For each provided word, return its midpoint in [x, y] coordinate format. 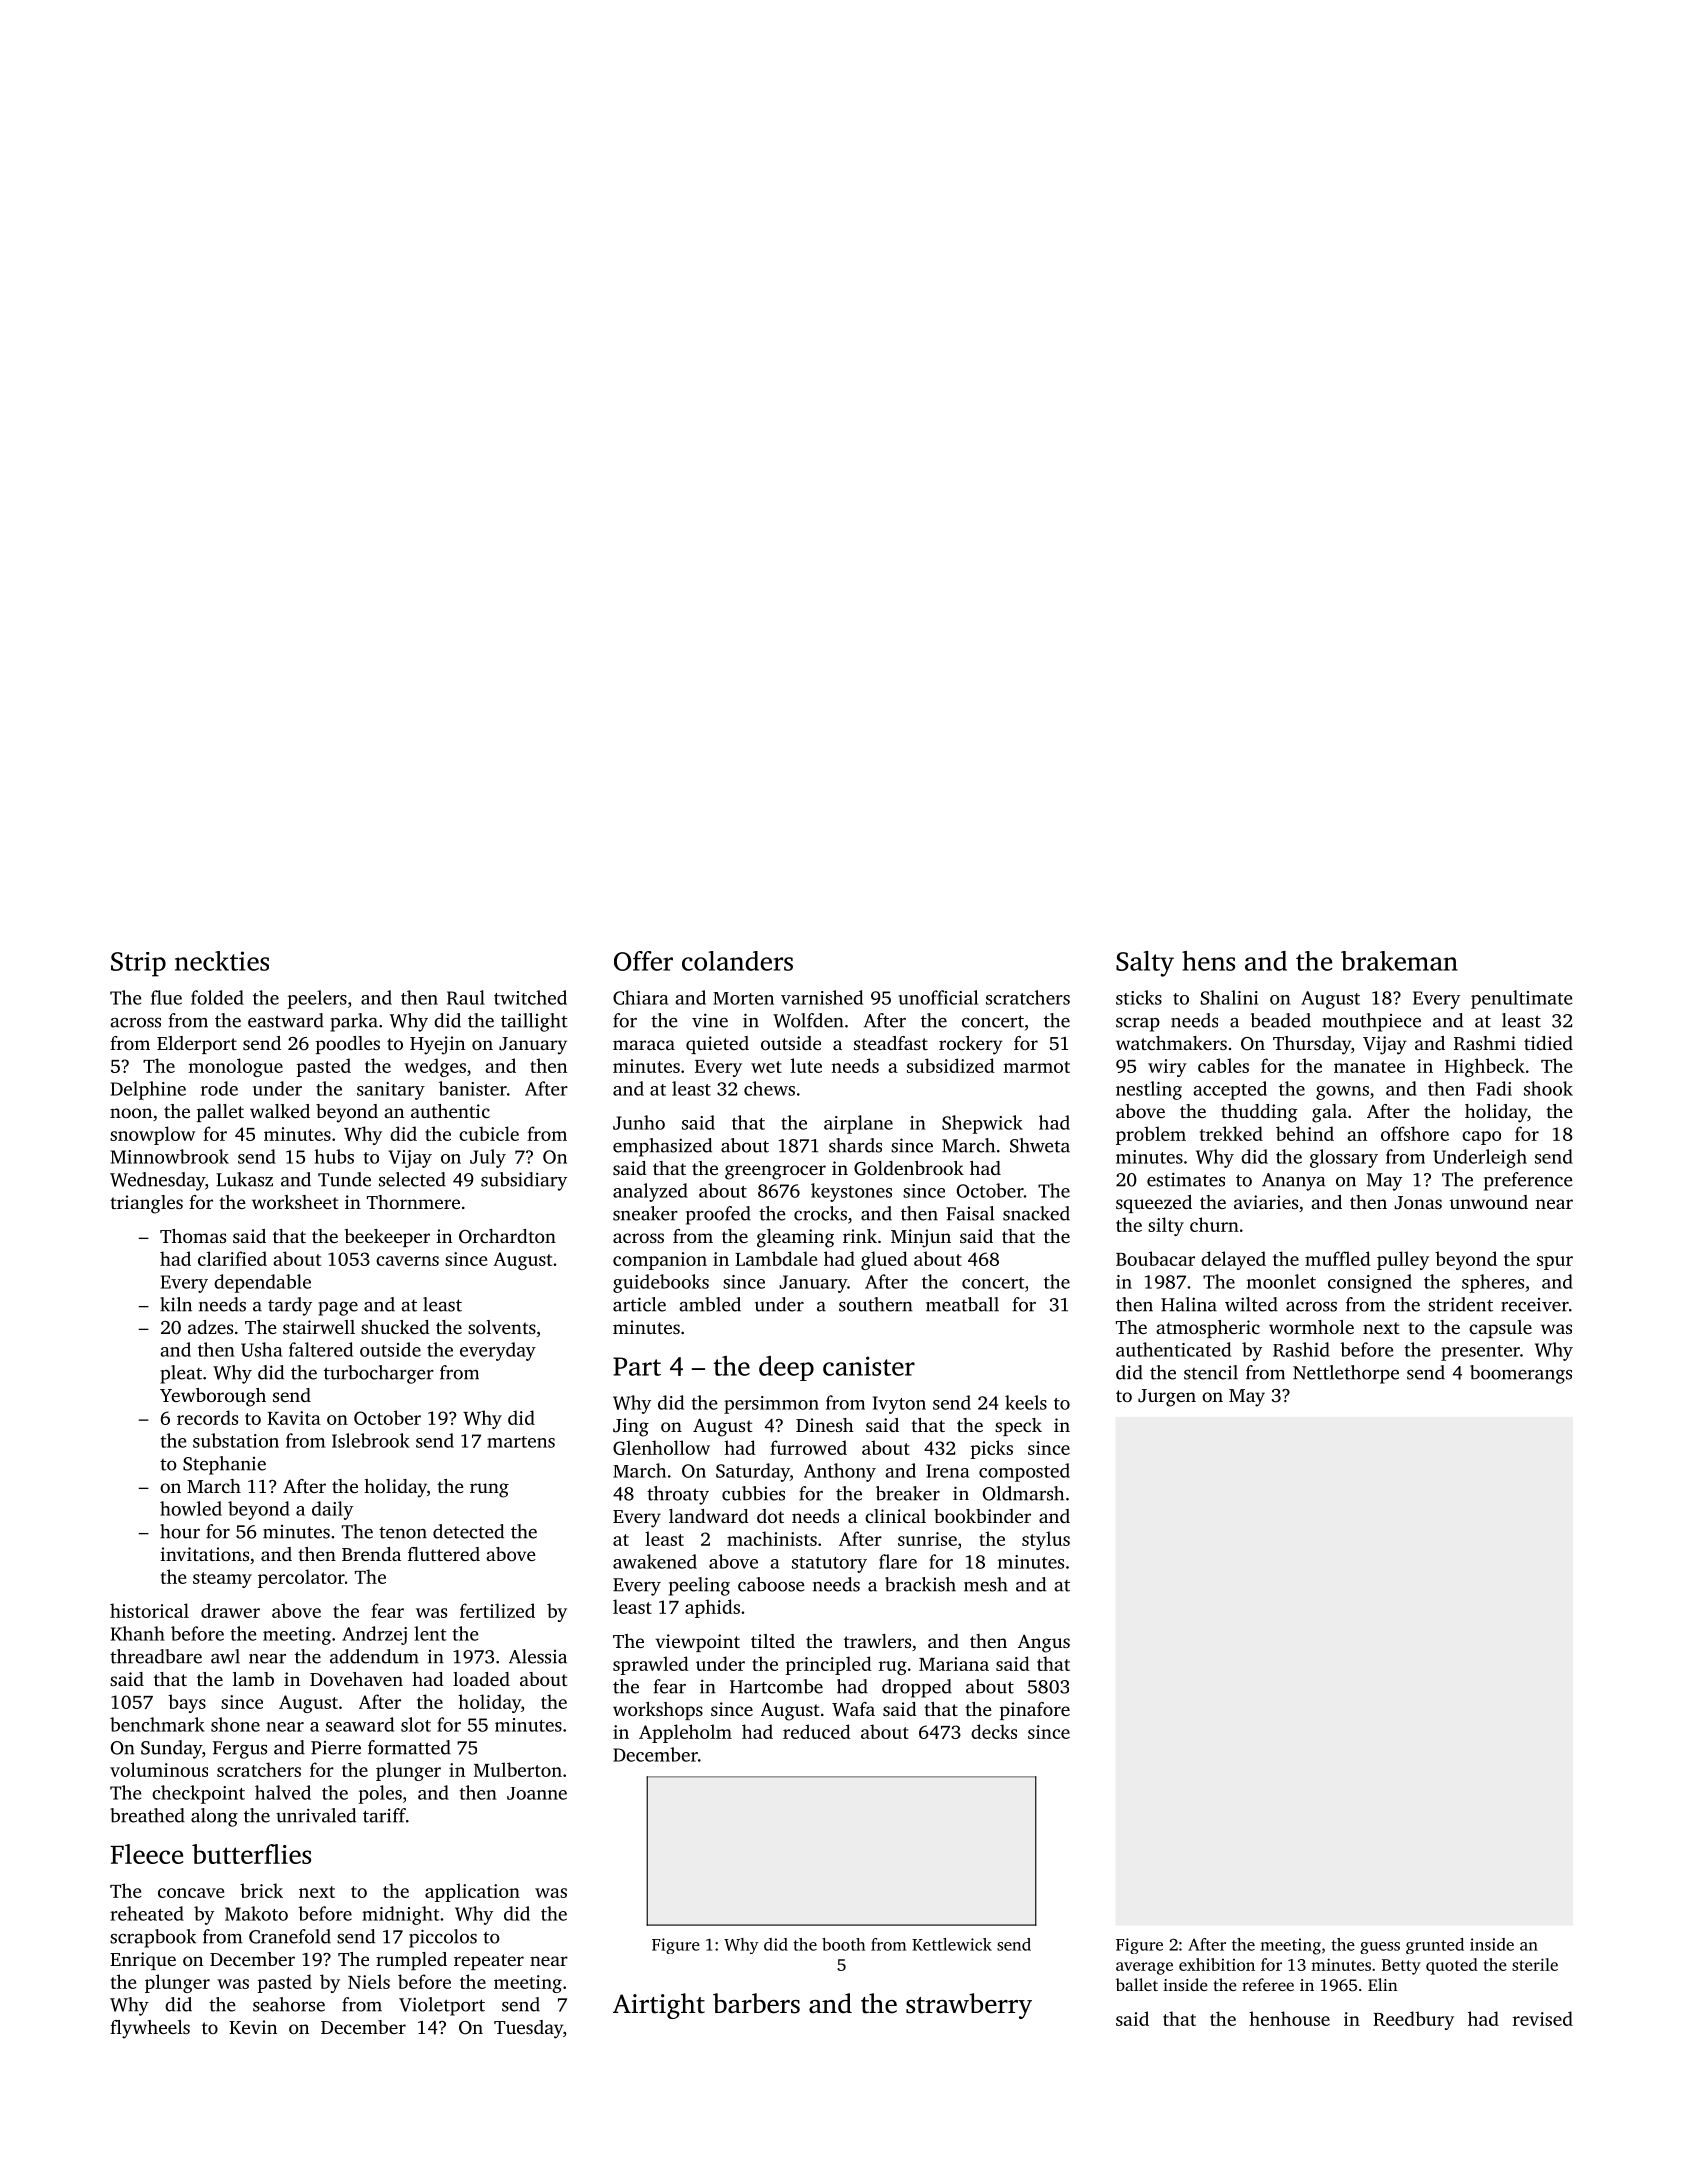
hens [1208, 961]
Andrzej [374, 1635]
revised [1543, 2018]
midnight [400, 1915]
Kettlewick [952, 1944]
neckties [222, 961]
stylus [1046, 1540]
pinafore [1035, 1711]
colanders [737, 961]
